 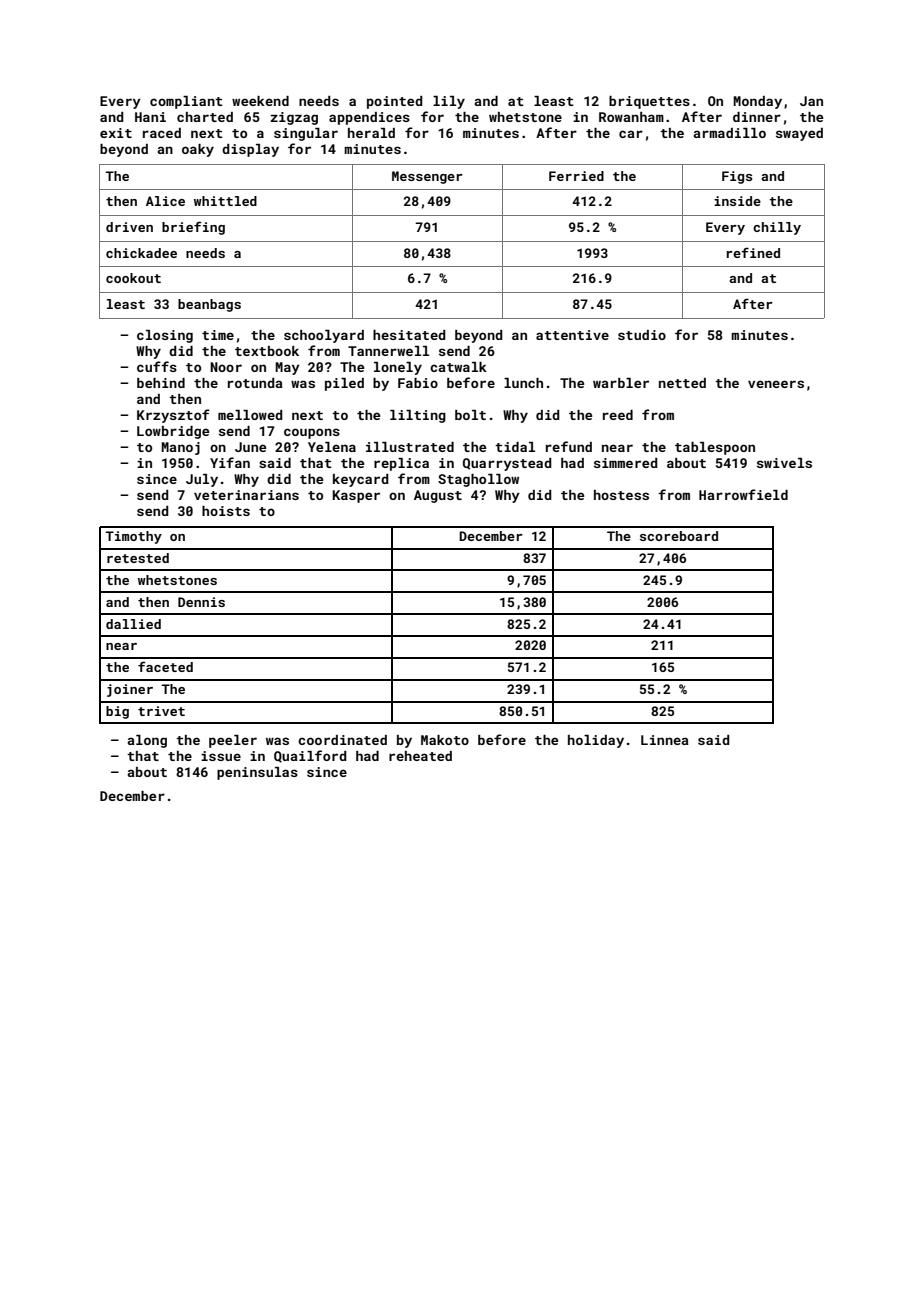 What do you see at coordinates (180, 448) in the screenshot?
I see `Manoj` at bounding box center [180, 448].
